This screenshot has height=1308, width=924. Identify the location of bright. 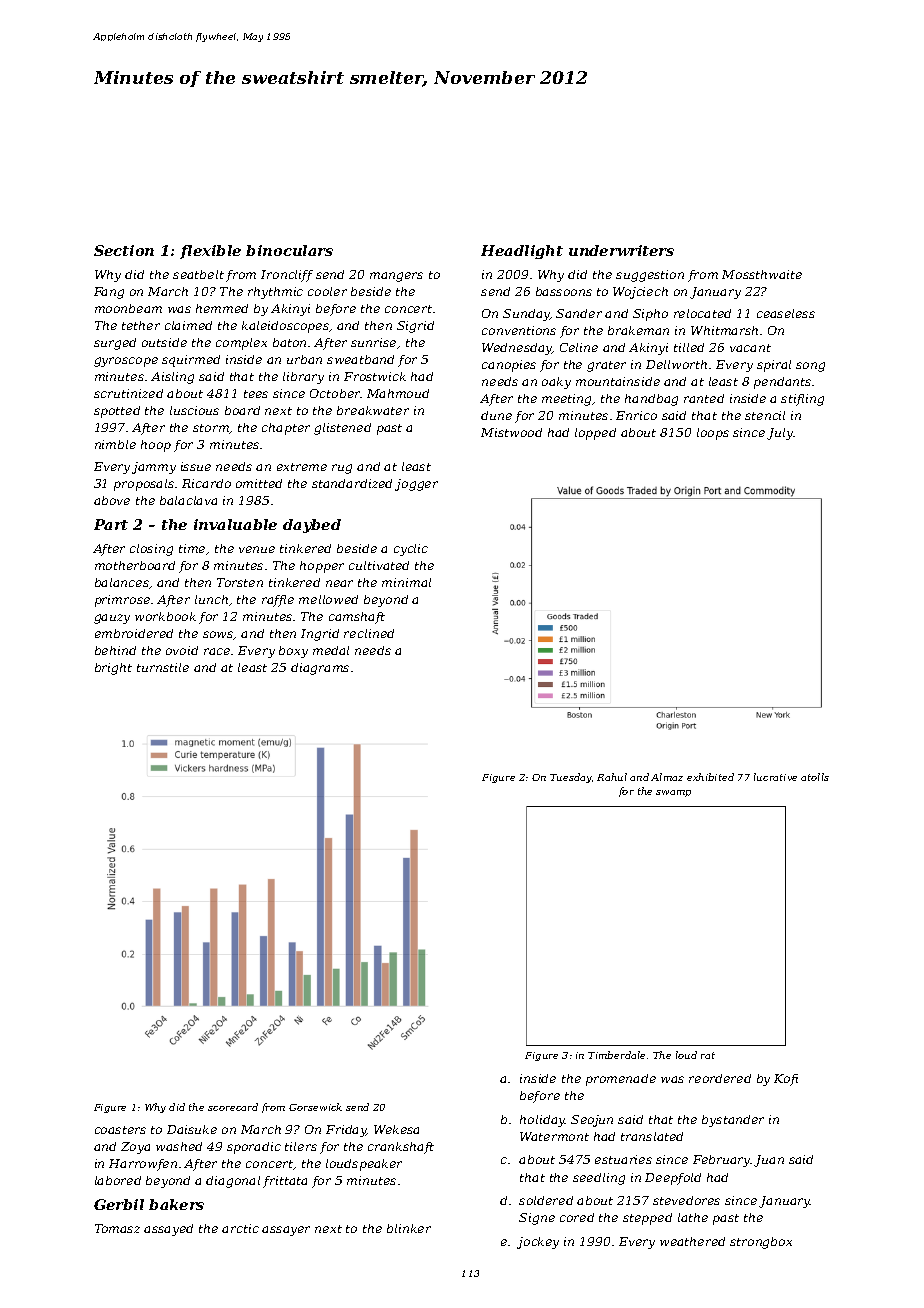
(113, 669).
